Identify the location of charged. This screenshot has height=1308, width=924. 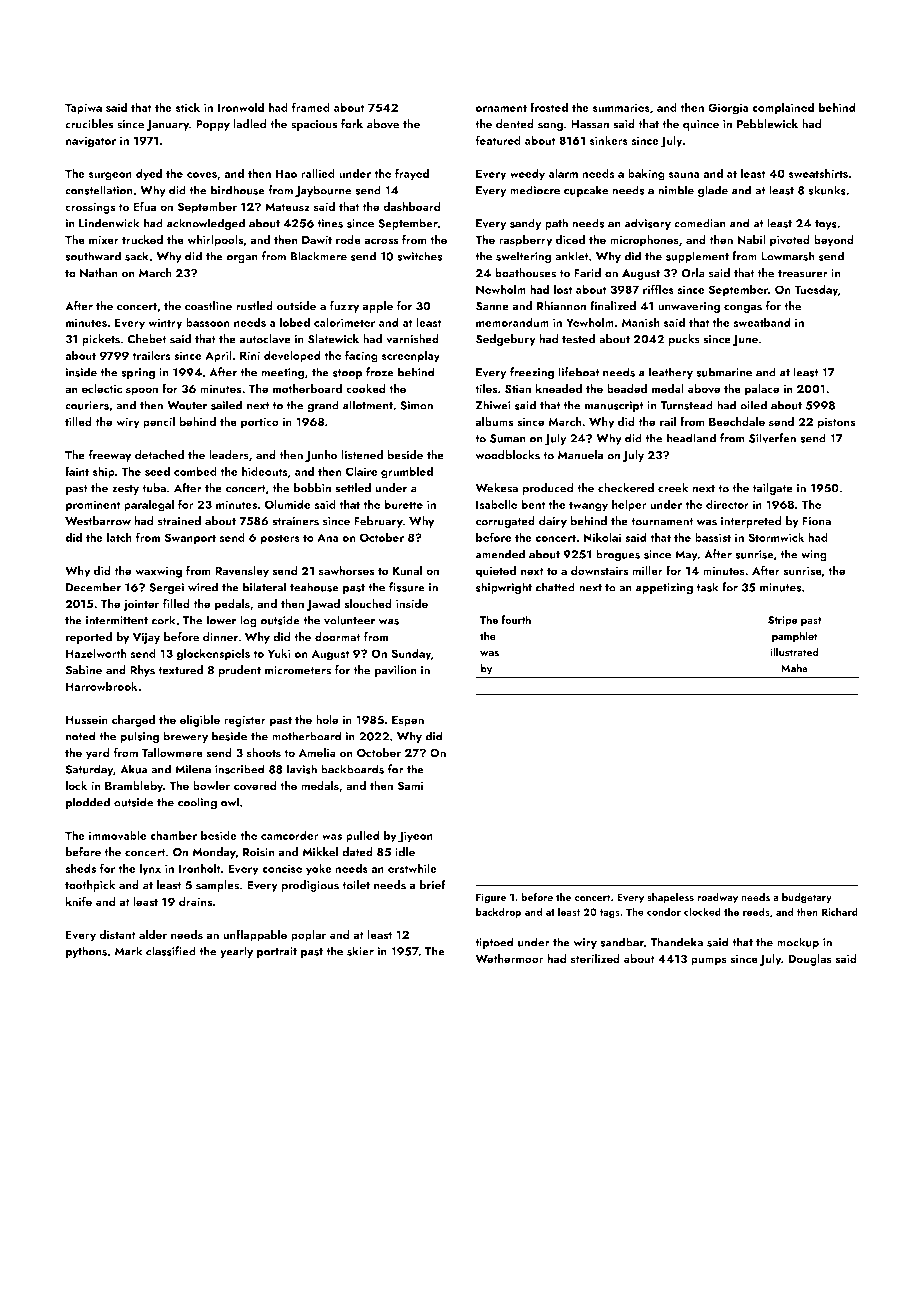
(133, 721).
